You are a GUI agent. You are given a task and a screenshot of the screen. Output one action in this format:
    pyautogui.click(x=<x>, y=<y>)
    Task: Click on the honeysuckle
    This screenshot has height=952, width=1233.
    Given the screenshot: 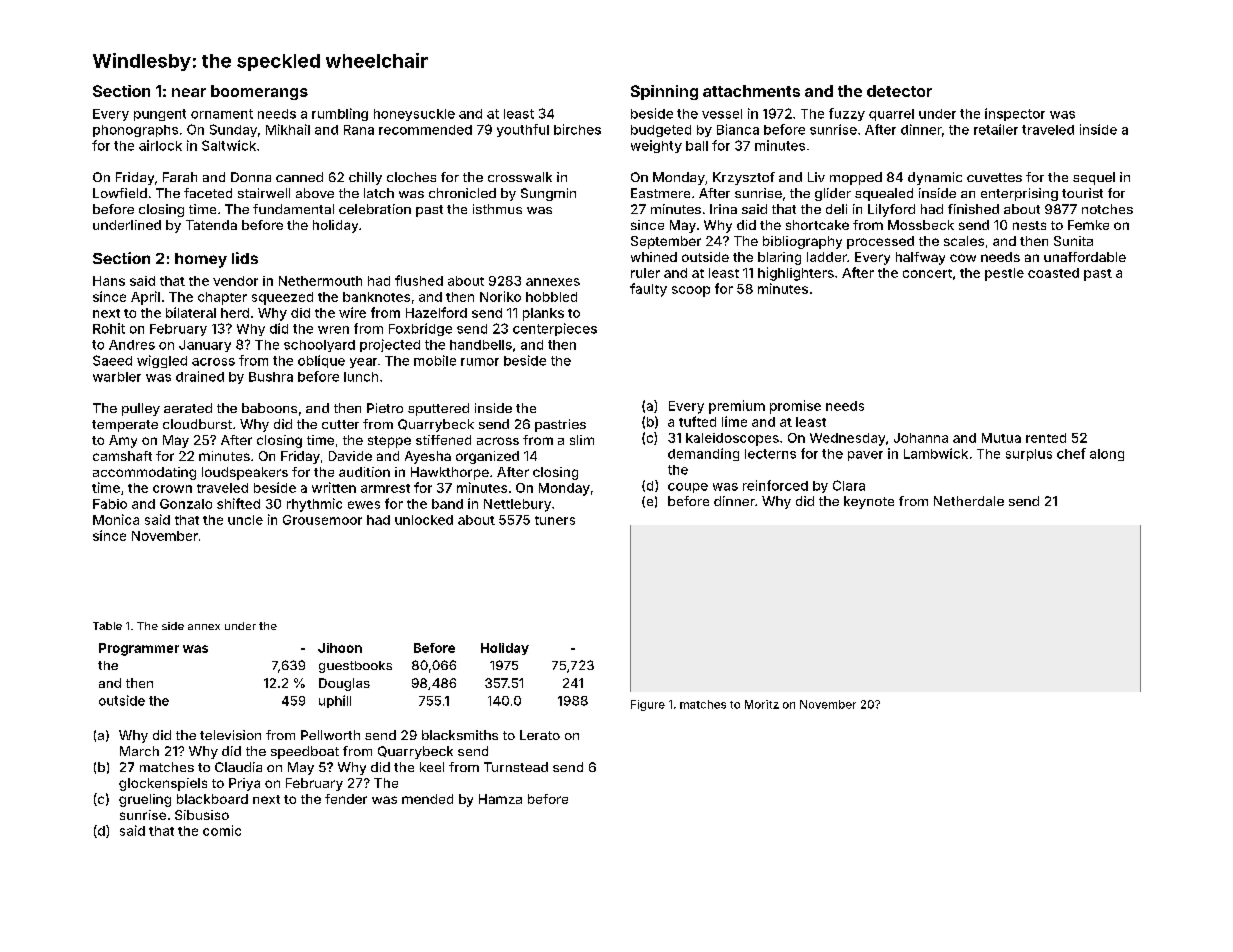 What is the action you would take?
    pyautogui.click(x=414, y=115)
